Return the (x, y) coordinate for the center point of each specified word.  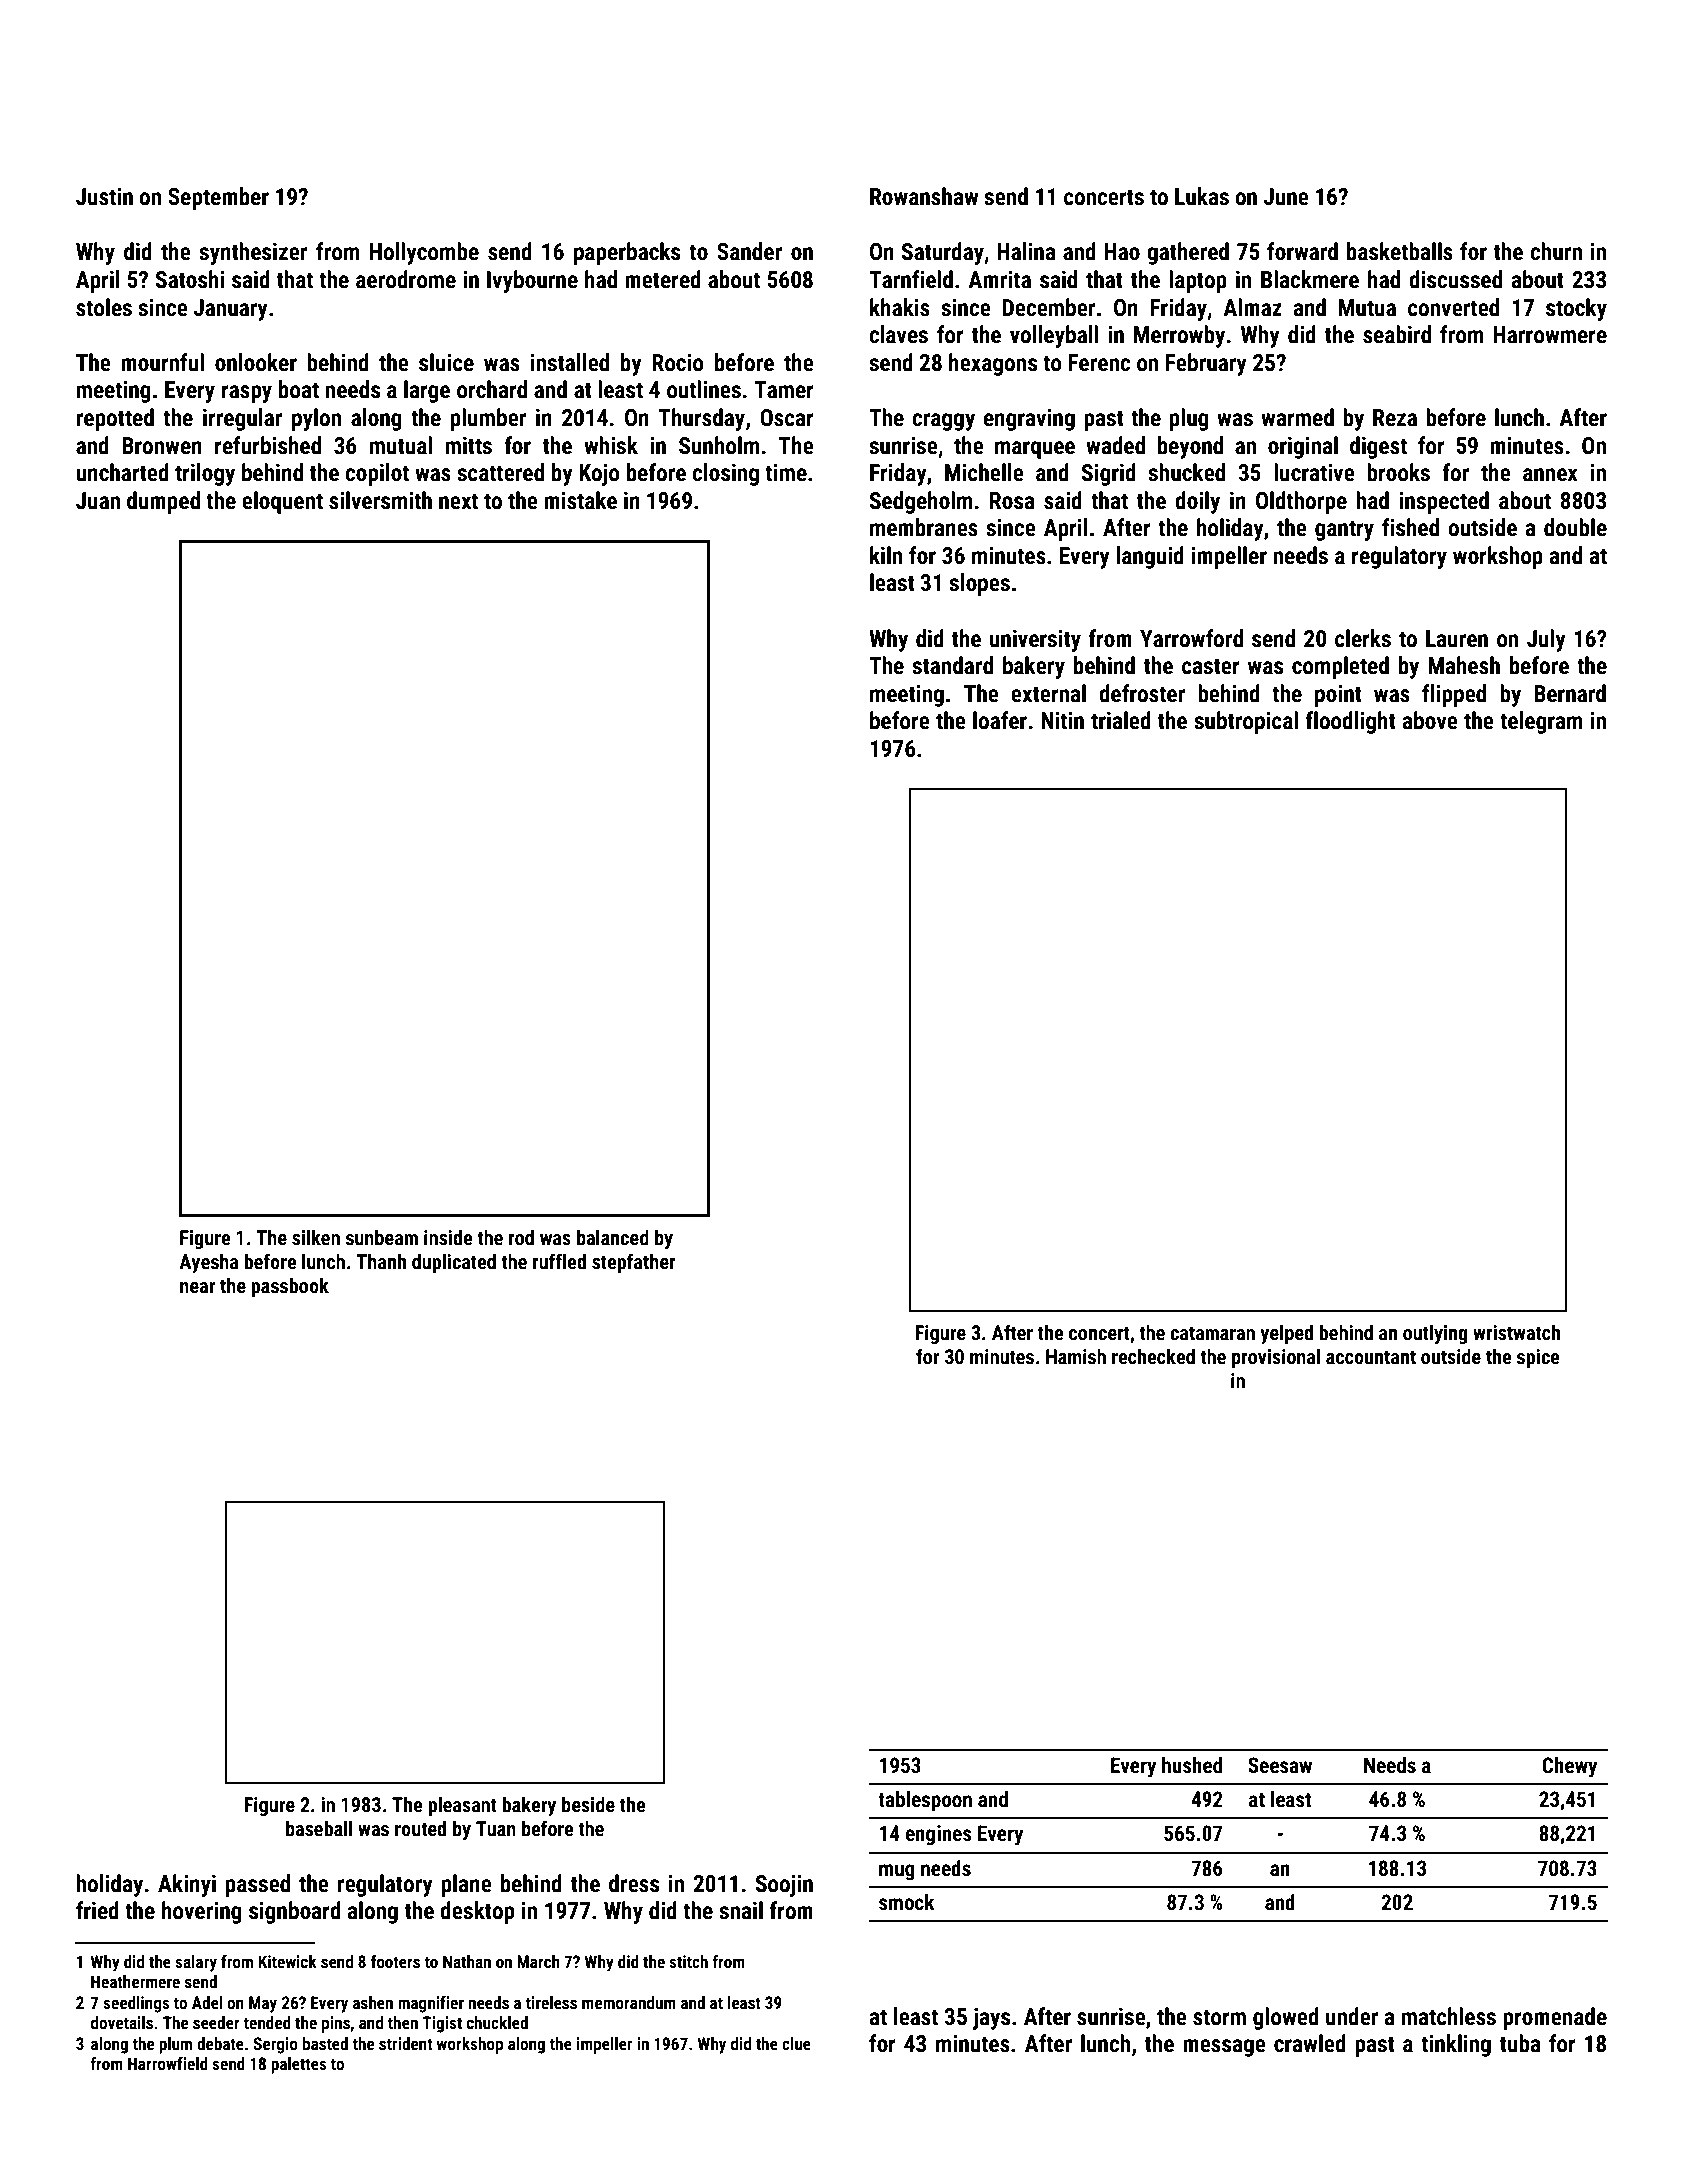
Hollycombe (424, 253)
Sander (749, 251)
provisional (1276, 1358)
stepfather (634, 1263)
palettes (299, 2065)
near (197, 1287)
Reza (1395, 418)
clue (796, 2043)
